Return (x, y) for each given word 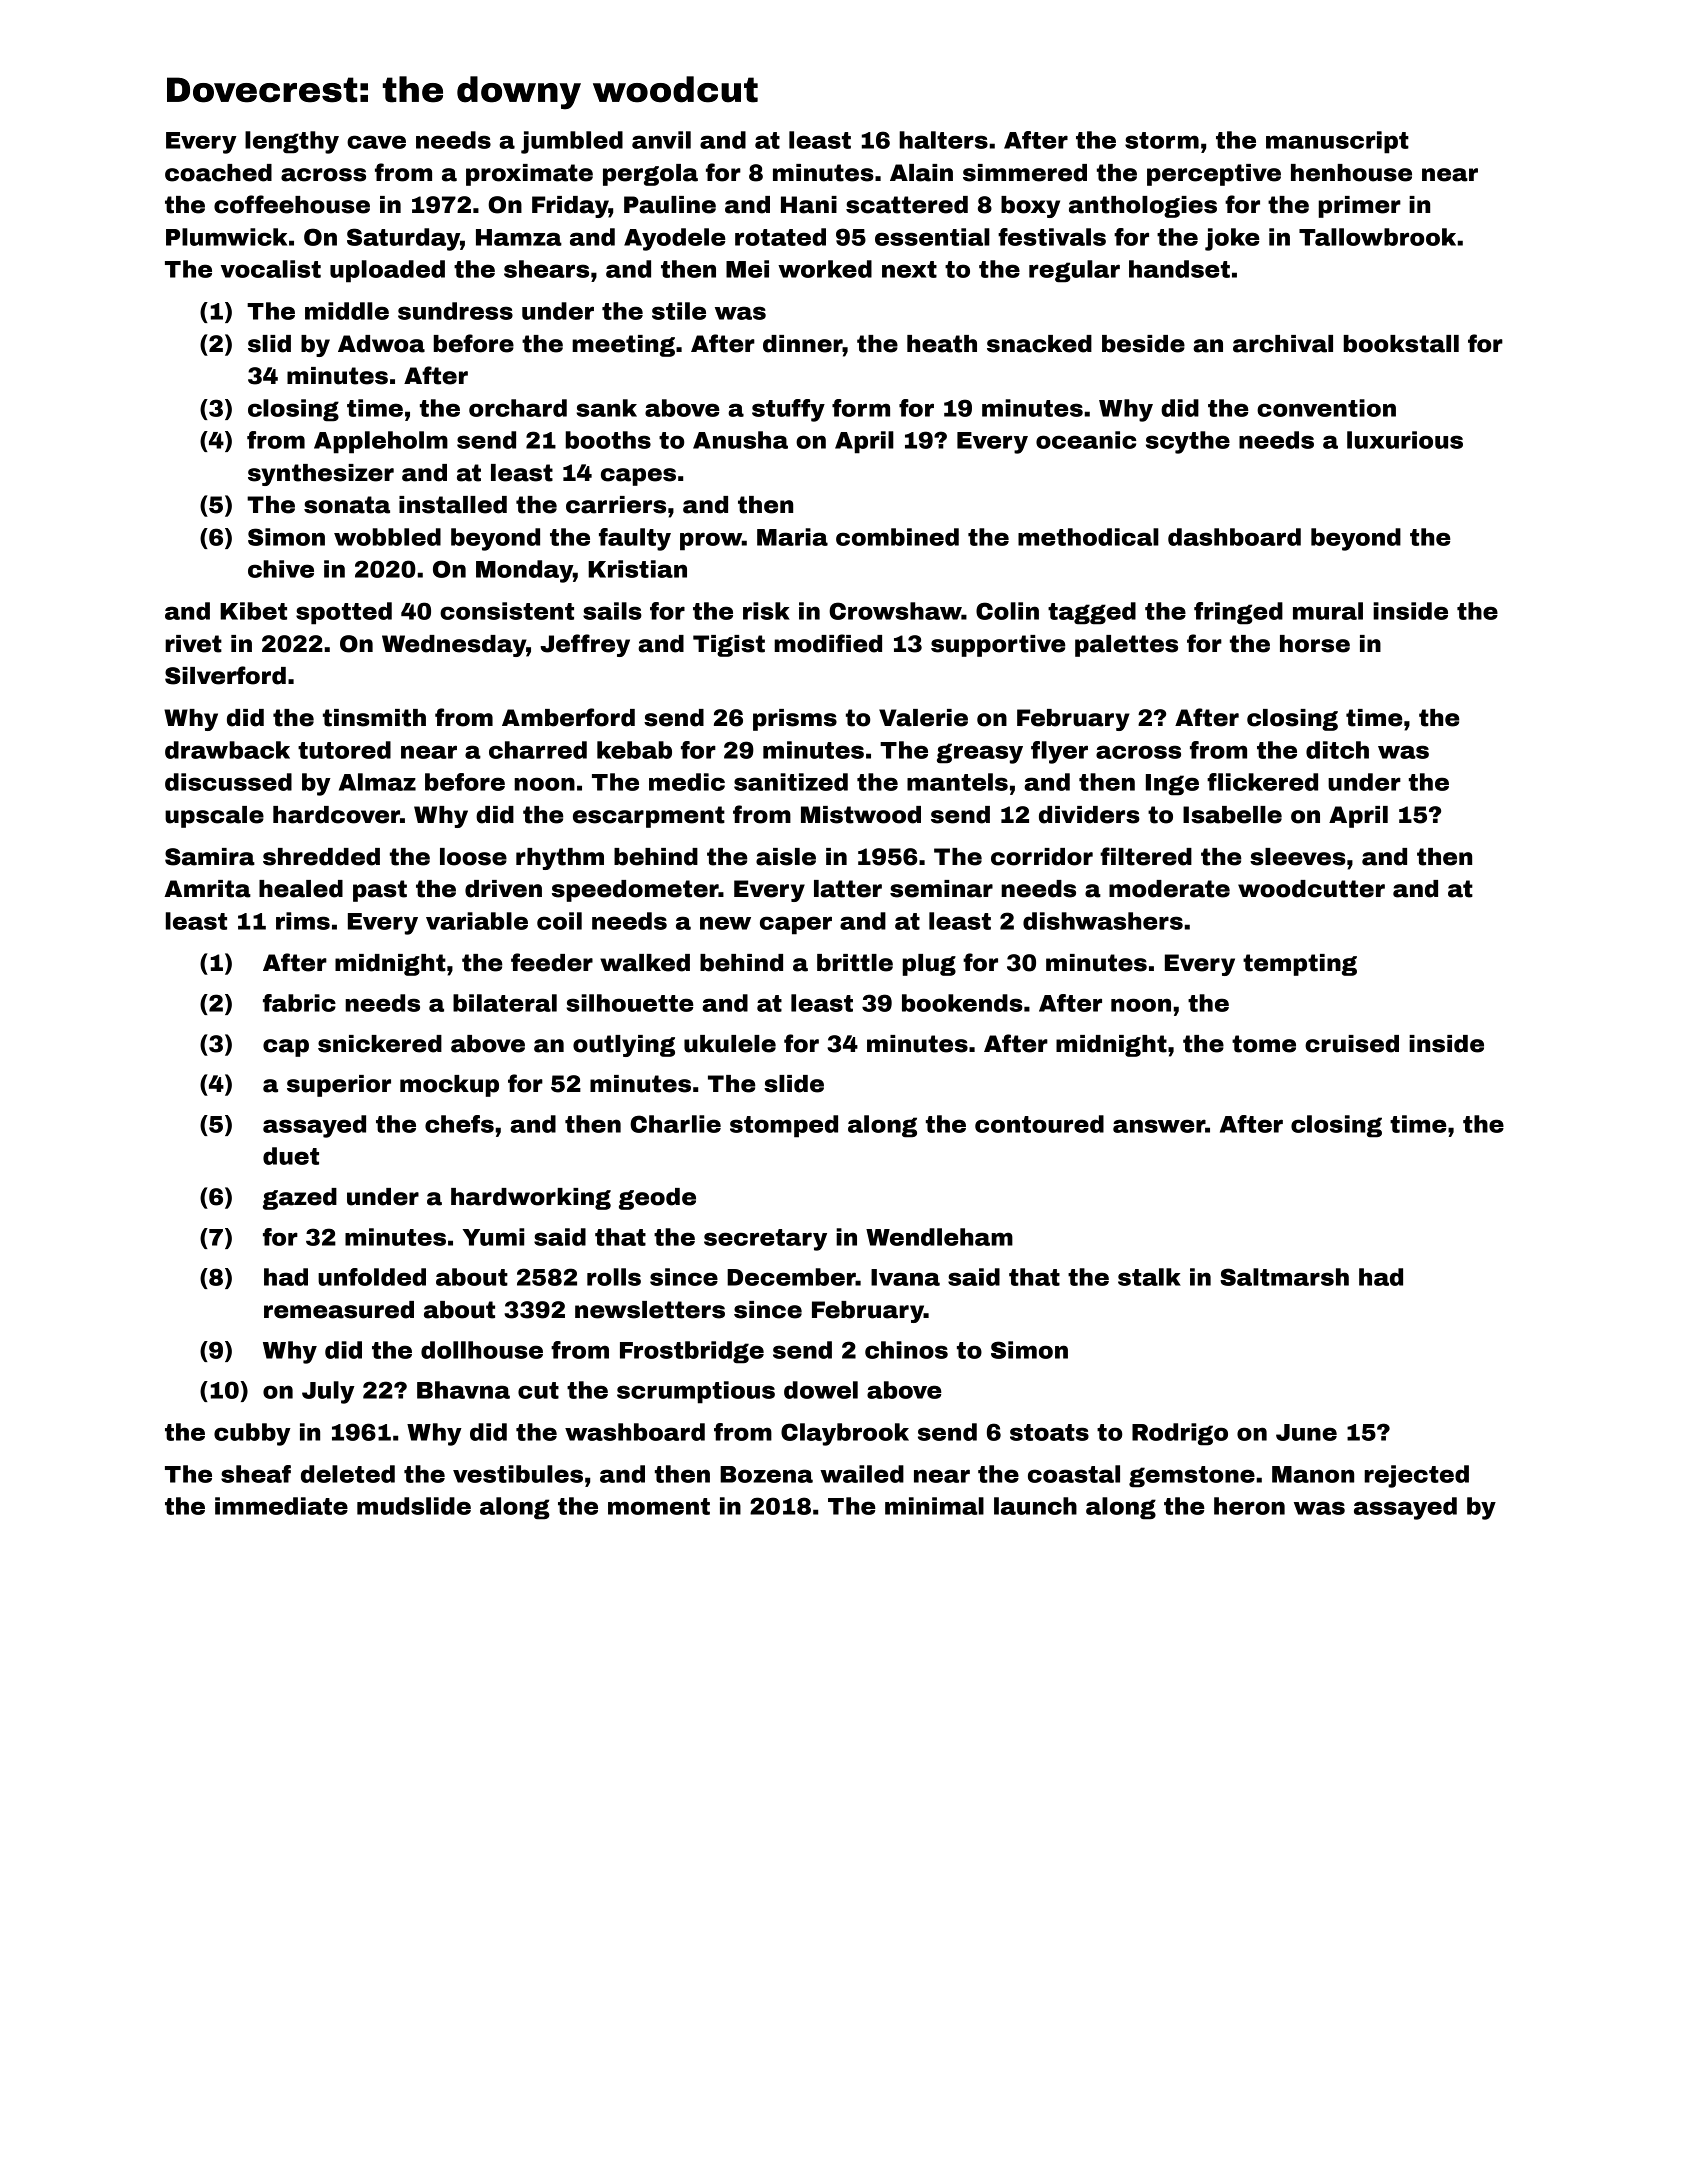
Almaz (377, 782)
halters (943, 140)
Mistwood (861, 815)
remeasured (339, 1310)
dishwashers (1103, 921)
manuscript (1337, 142)
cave (376, 142)
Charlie (675, 1124)
